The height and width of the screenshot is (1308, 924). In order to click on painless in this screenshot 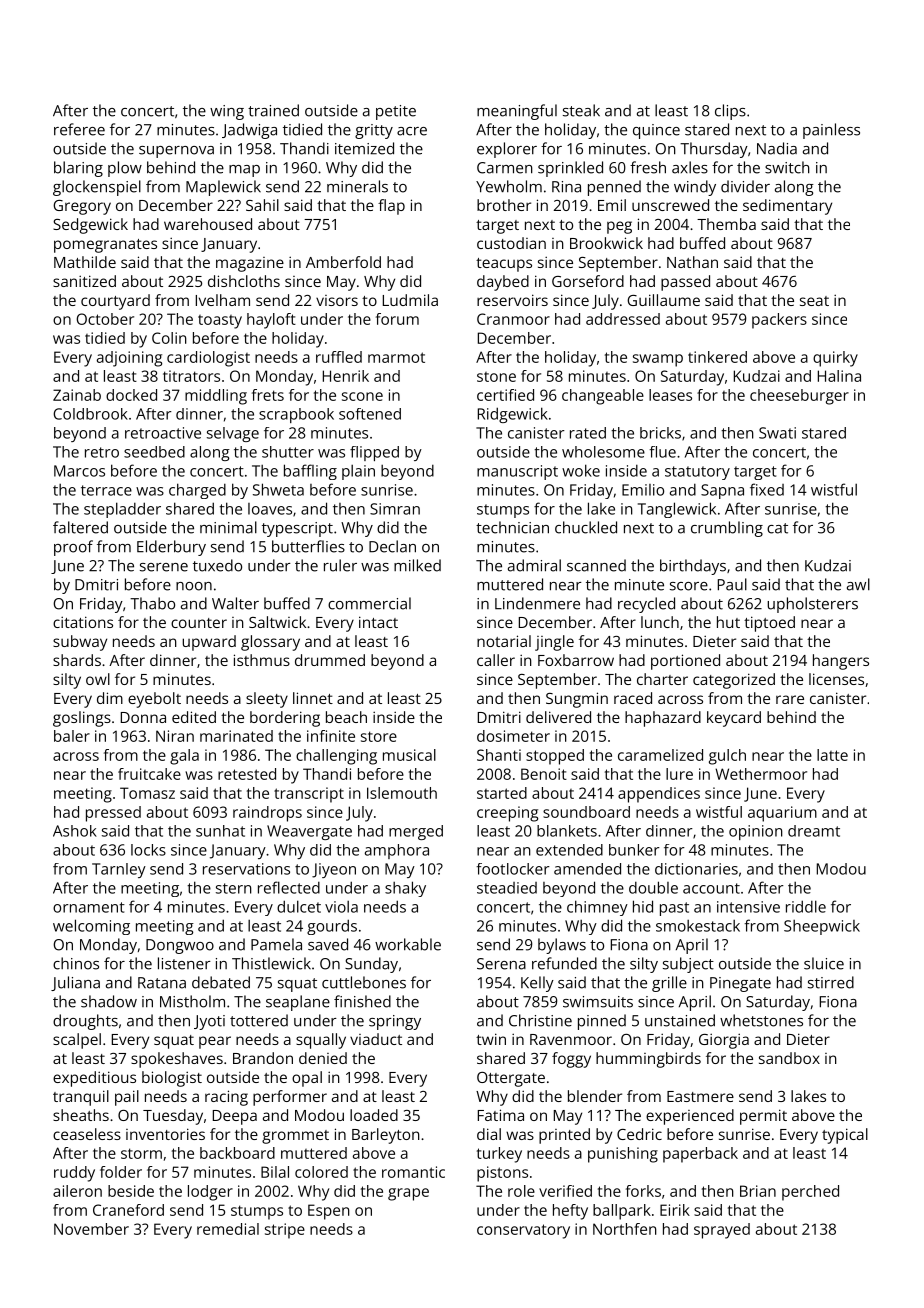, I will do `click(831, 131)`.
